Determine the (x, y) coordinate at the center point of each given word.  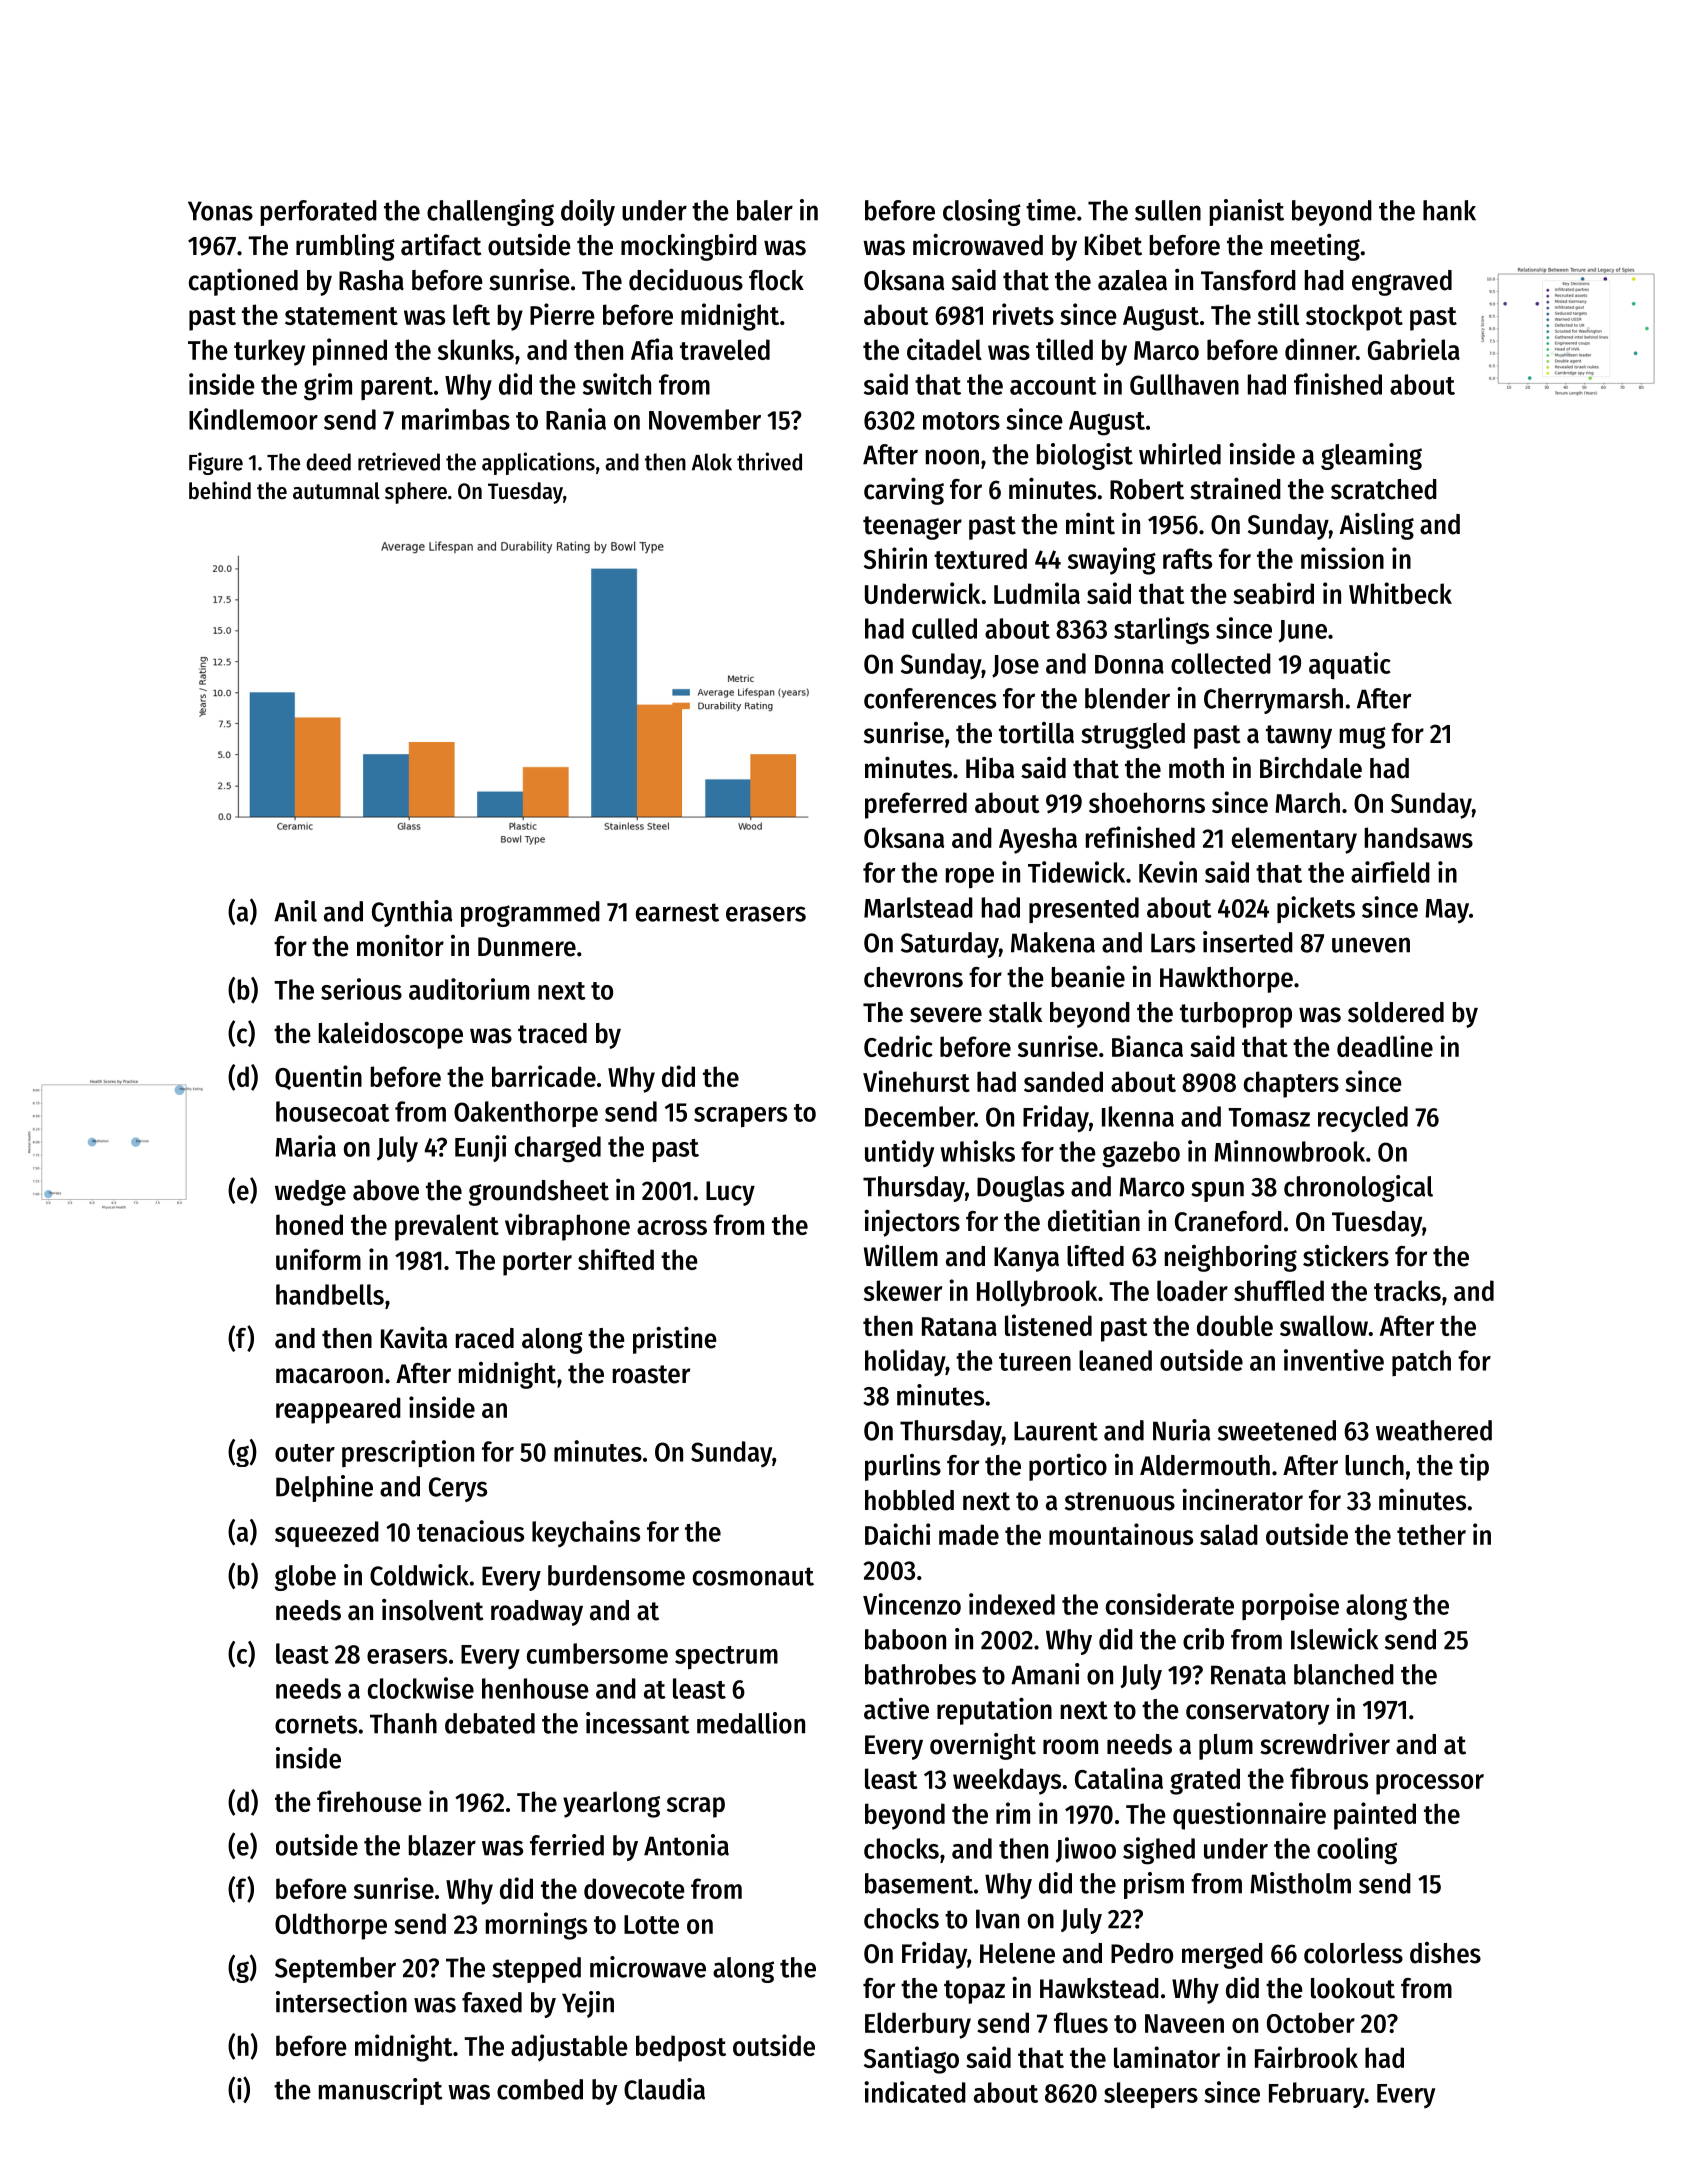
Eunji (480, 1148)
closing (982, 212)
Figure (216, 463)
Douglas (1020, 1189)
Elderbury (918, 2025)
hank (1449, 210)
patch (1421, 1363)
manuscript (381, 2091)
